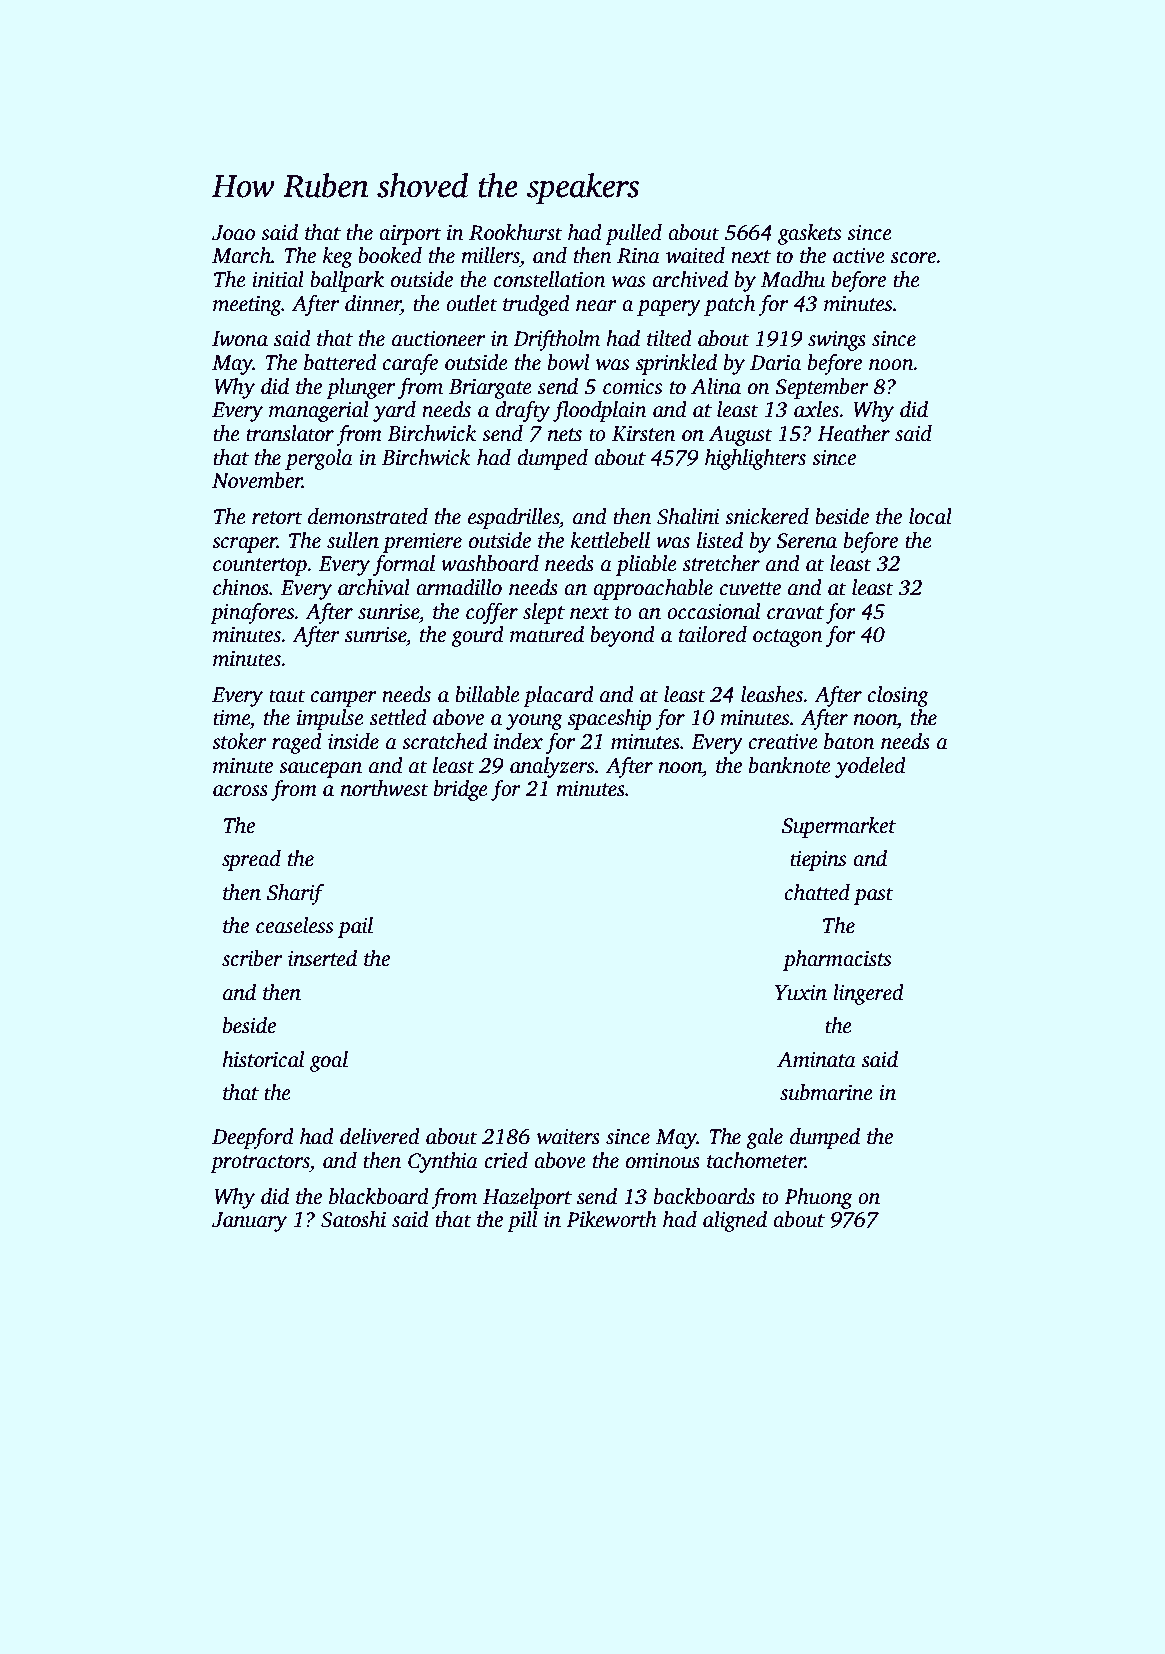 This screenshot has width=1165, height=1654. I want to click on Rookhurst, so click(516, 232).
